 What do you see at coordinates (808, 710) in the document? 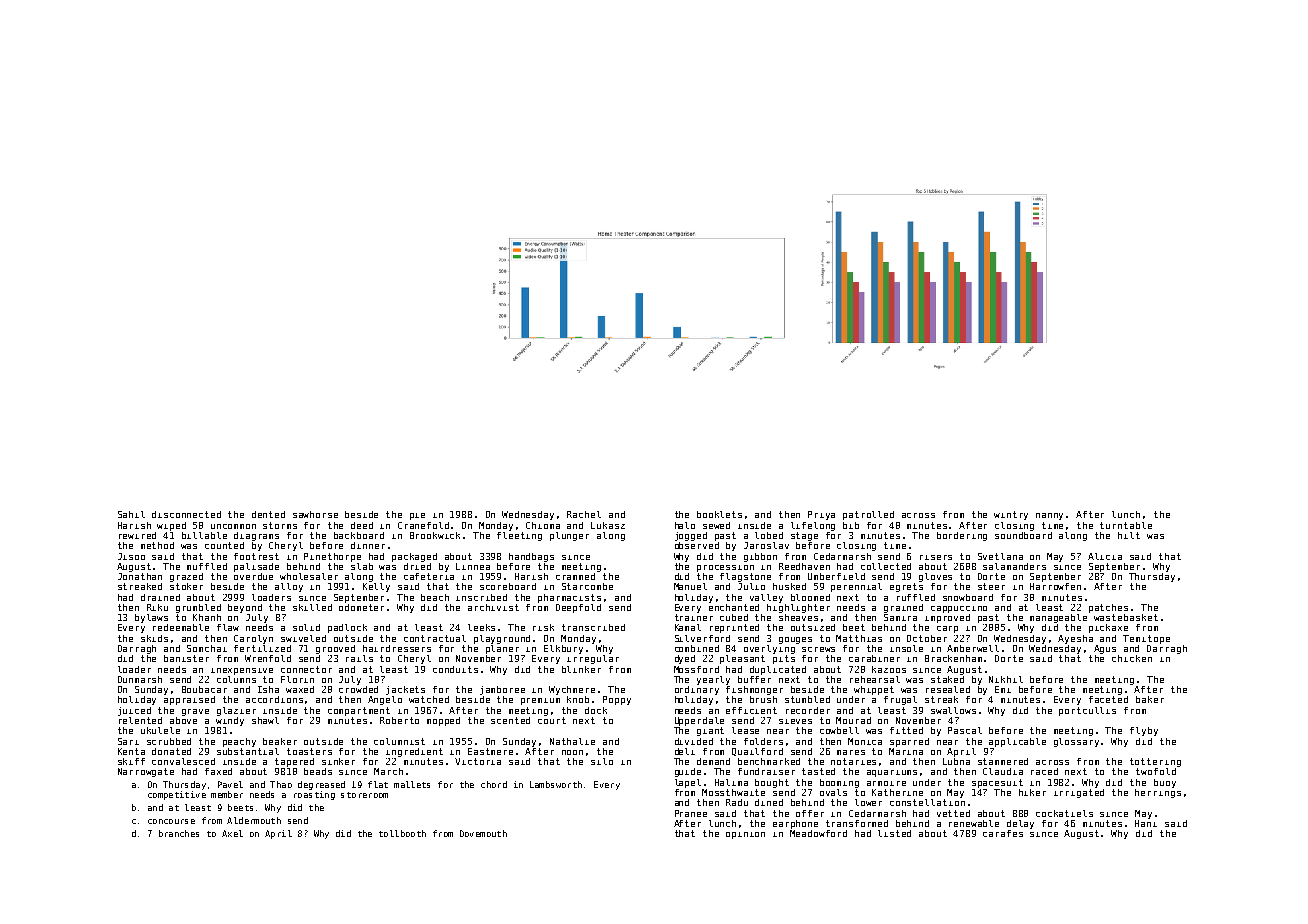
I see `recorder` at bounding box center [808, 710].
